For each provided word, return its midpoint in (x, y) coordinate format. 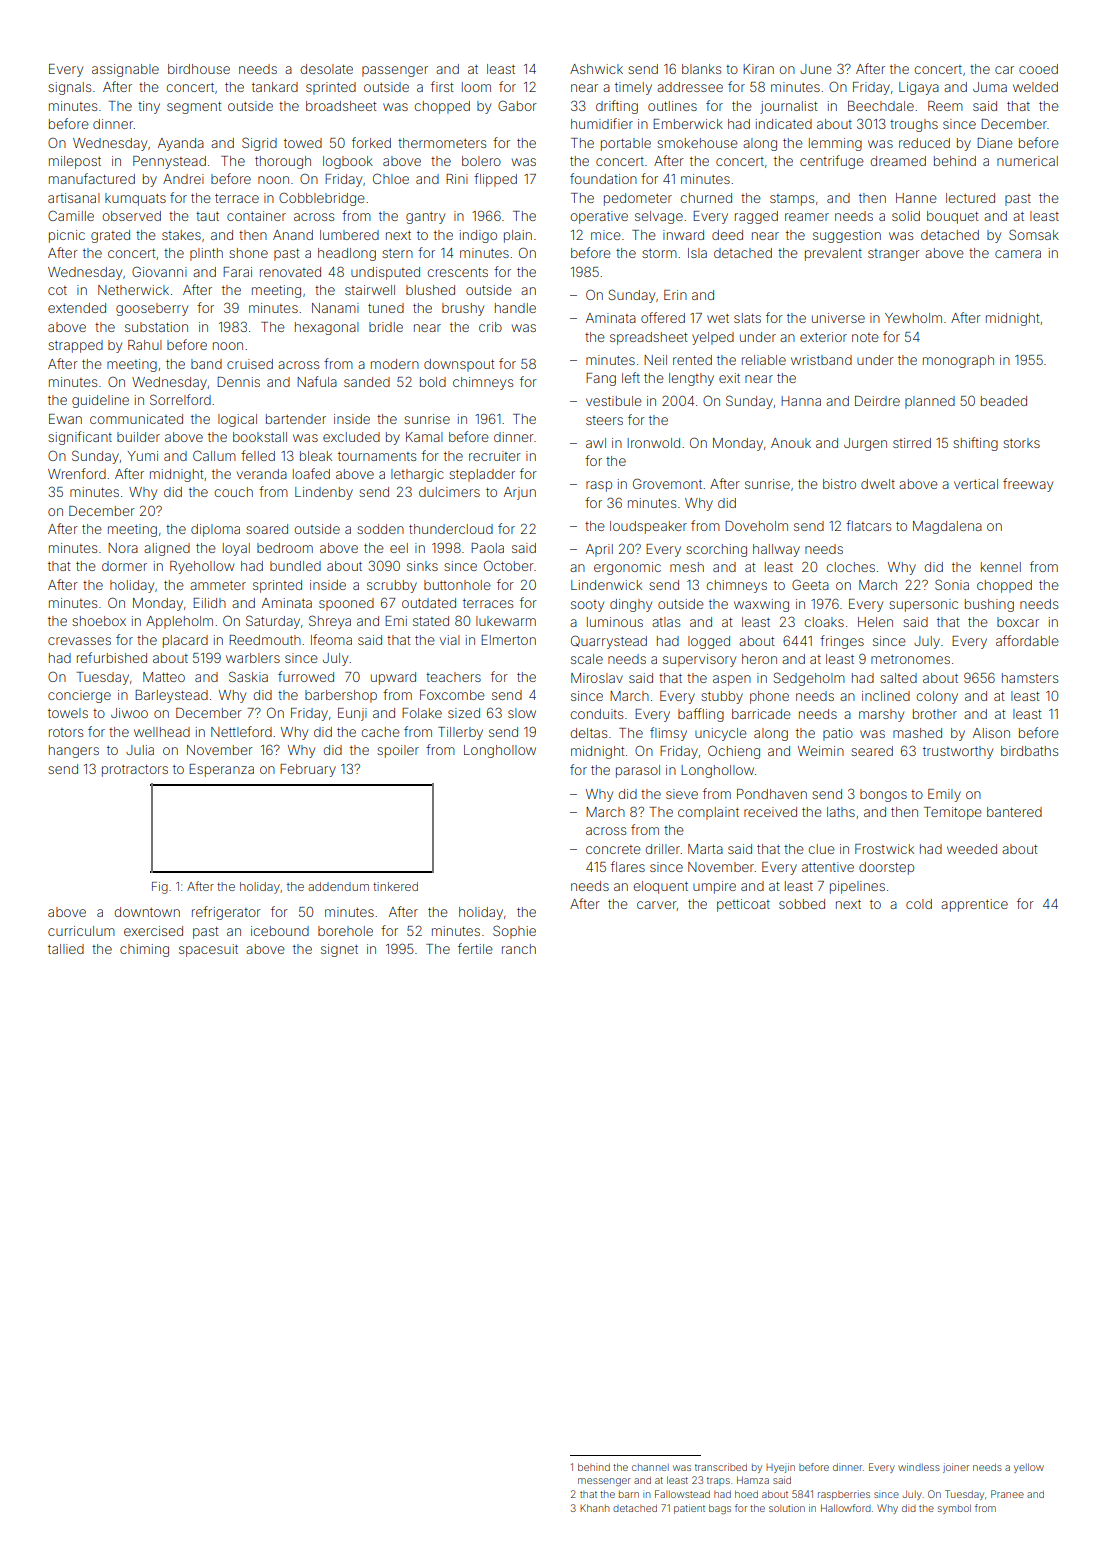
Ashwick (596, 69)
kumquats (135, 199)
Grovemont (667, 483)
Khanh (594, 1508)
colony (937, 697)
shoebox (99, 621)
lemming (835, 144)
